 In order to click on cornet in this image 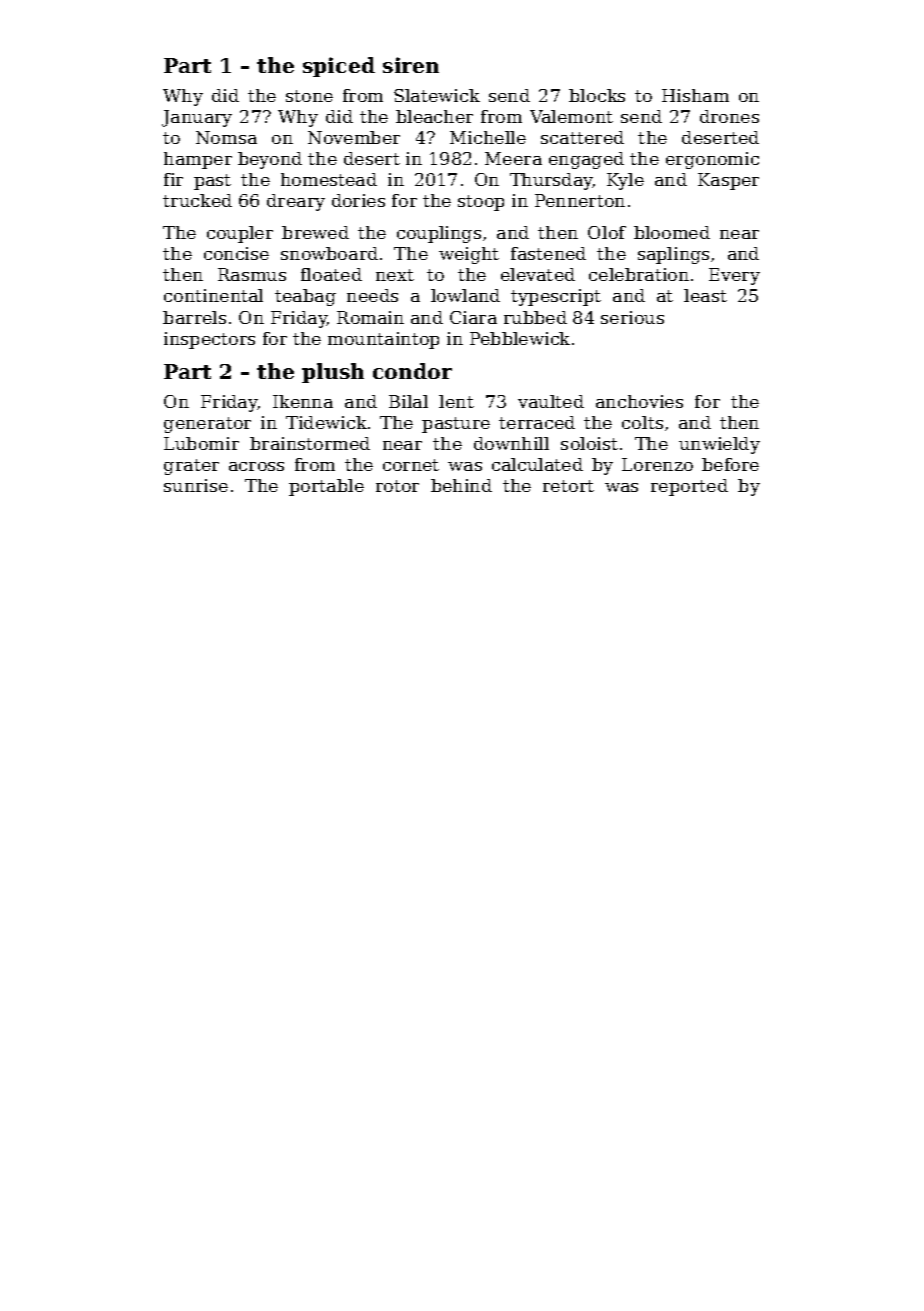, I will do `click(411, 465)`.
